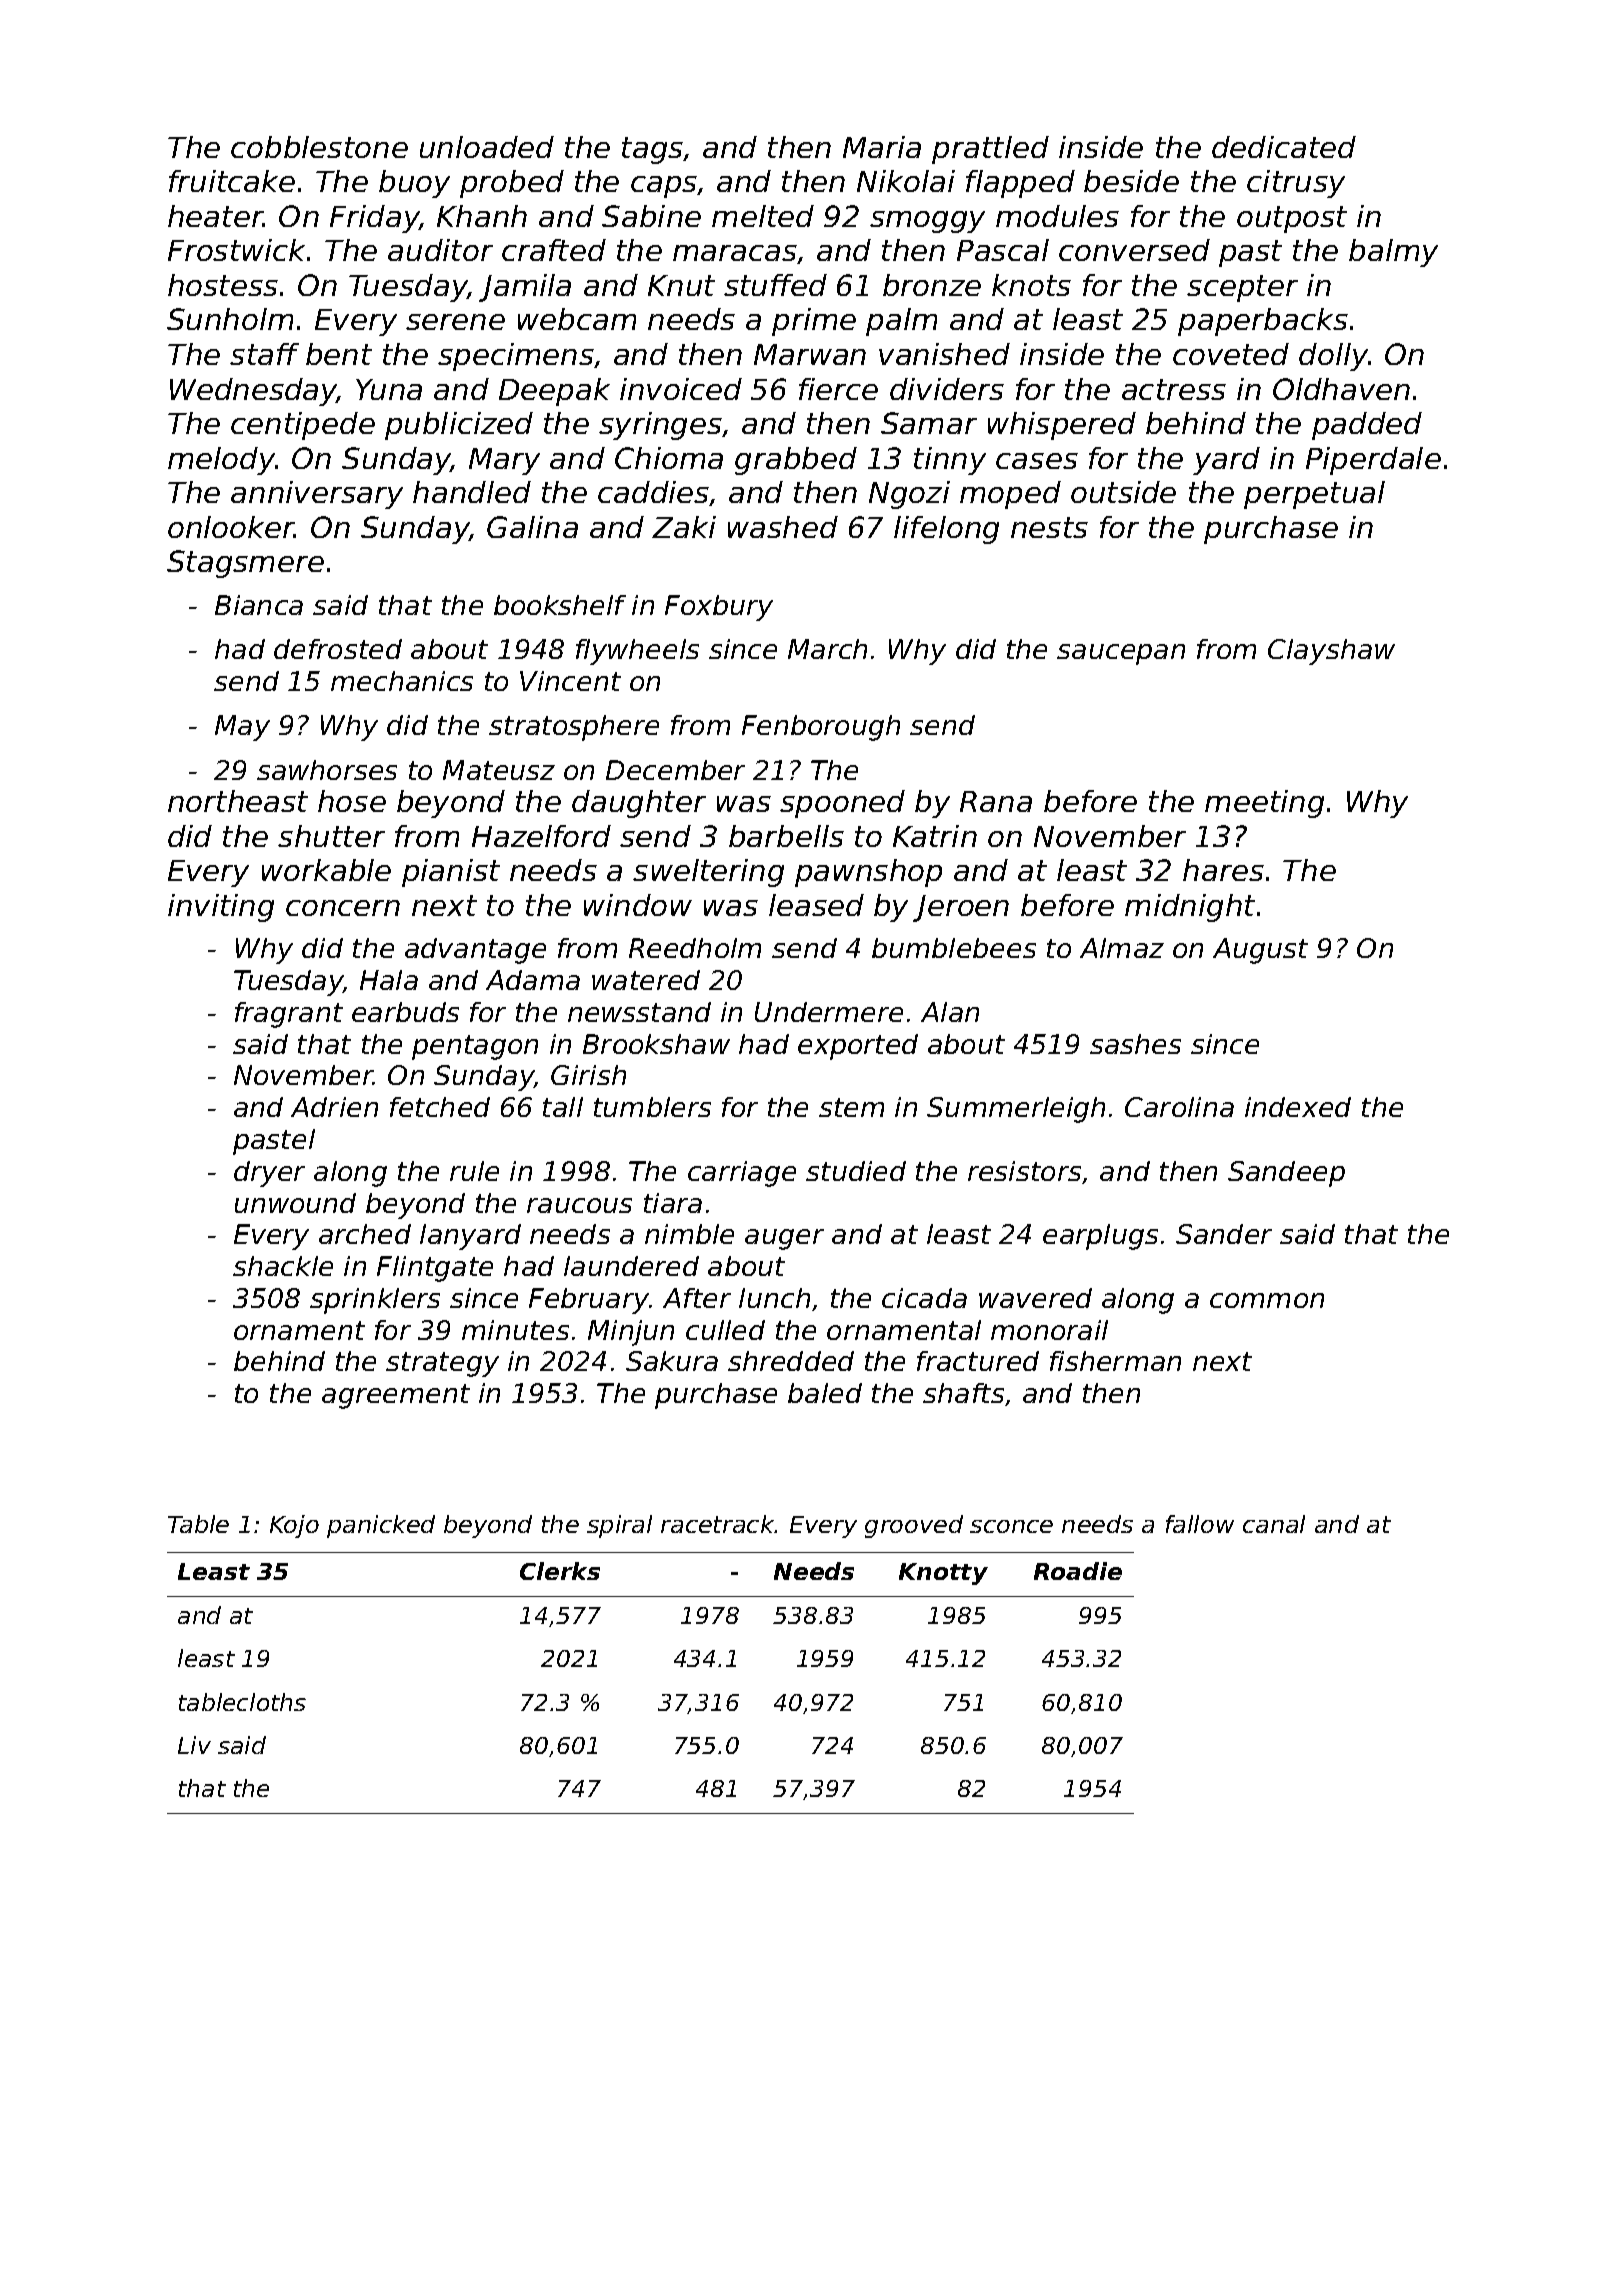 This screenshot has width=1620, height=2292. Describe the element at coordinates (223, 285) in the screenshot. I see `hostess` at that location.
